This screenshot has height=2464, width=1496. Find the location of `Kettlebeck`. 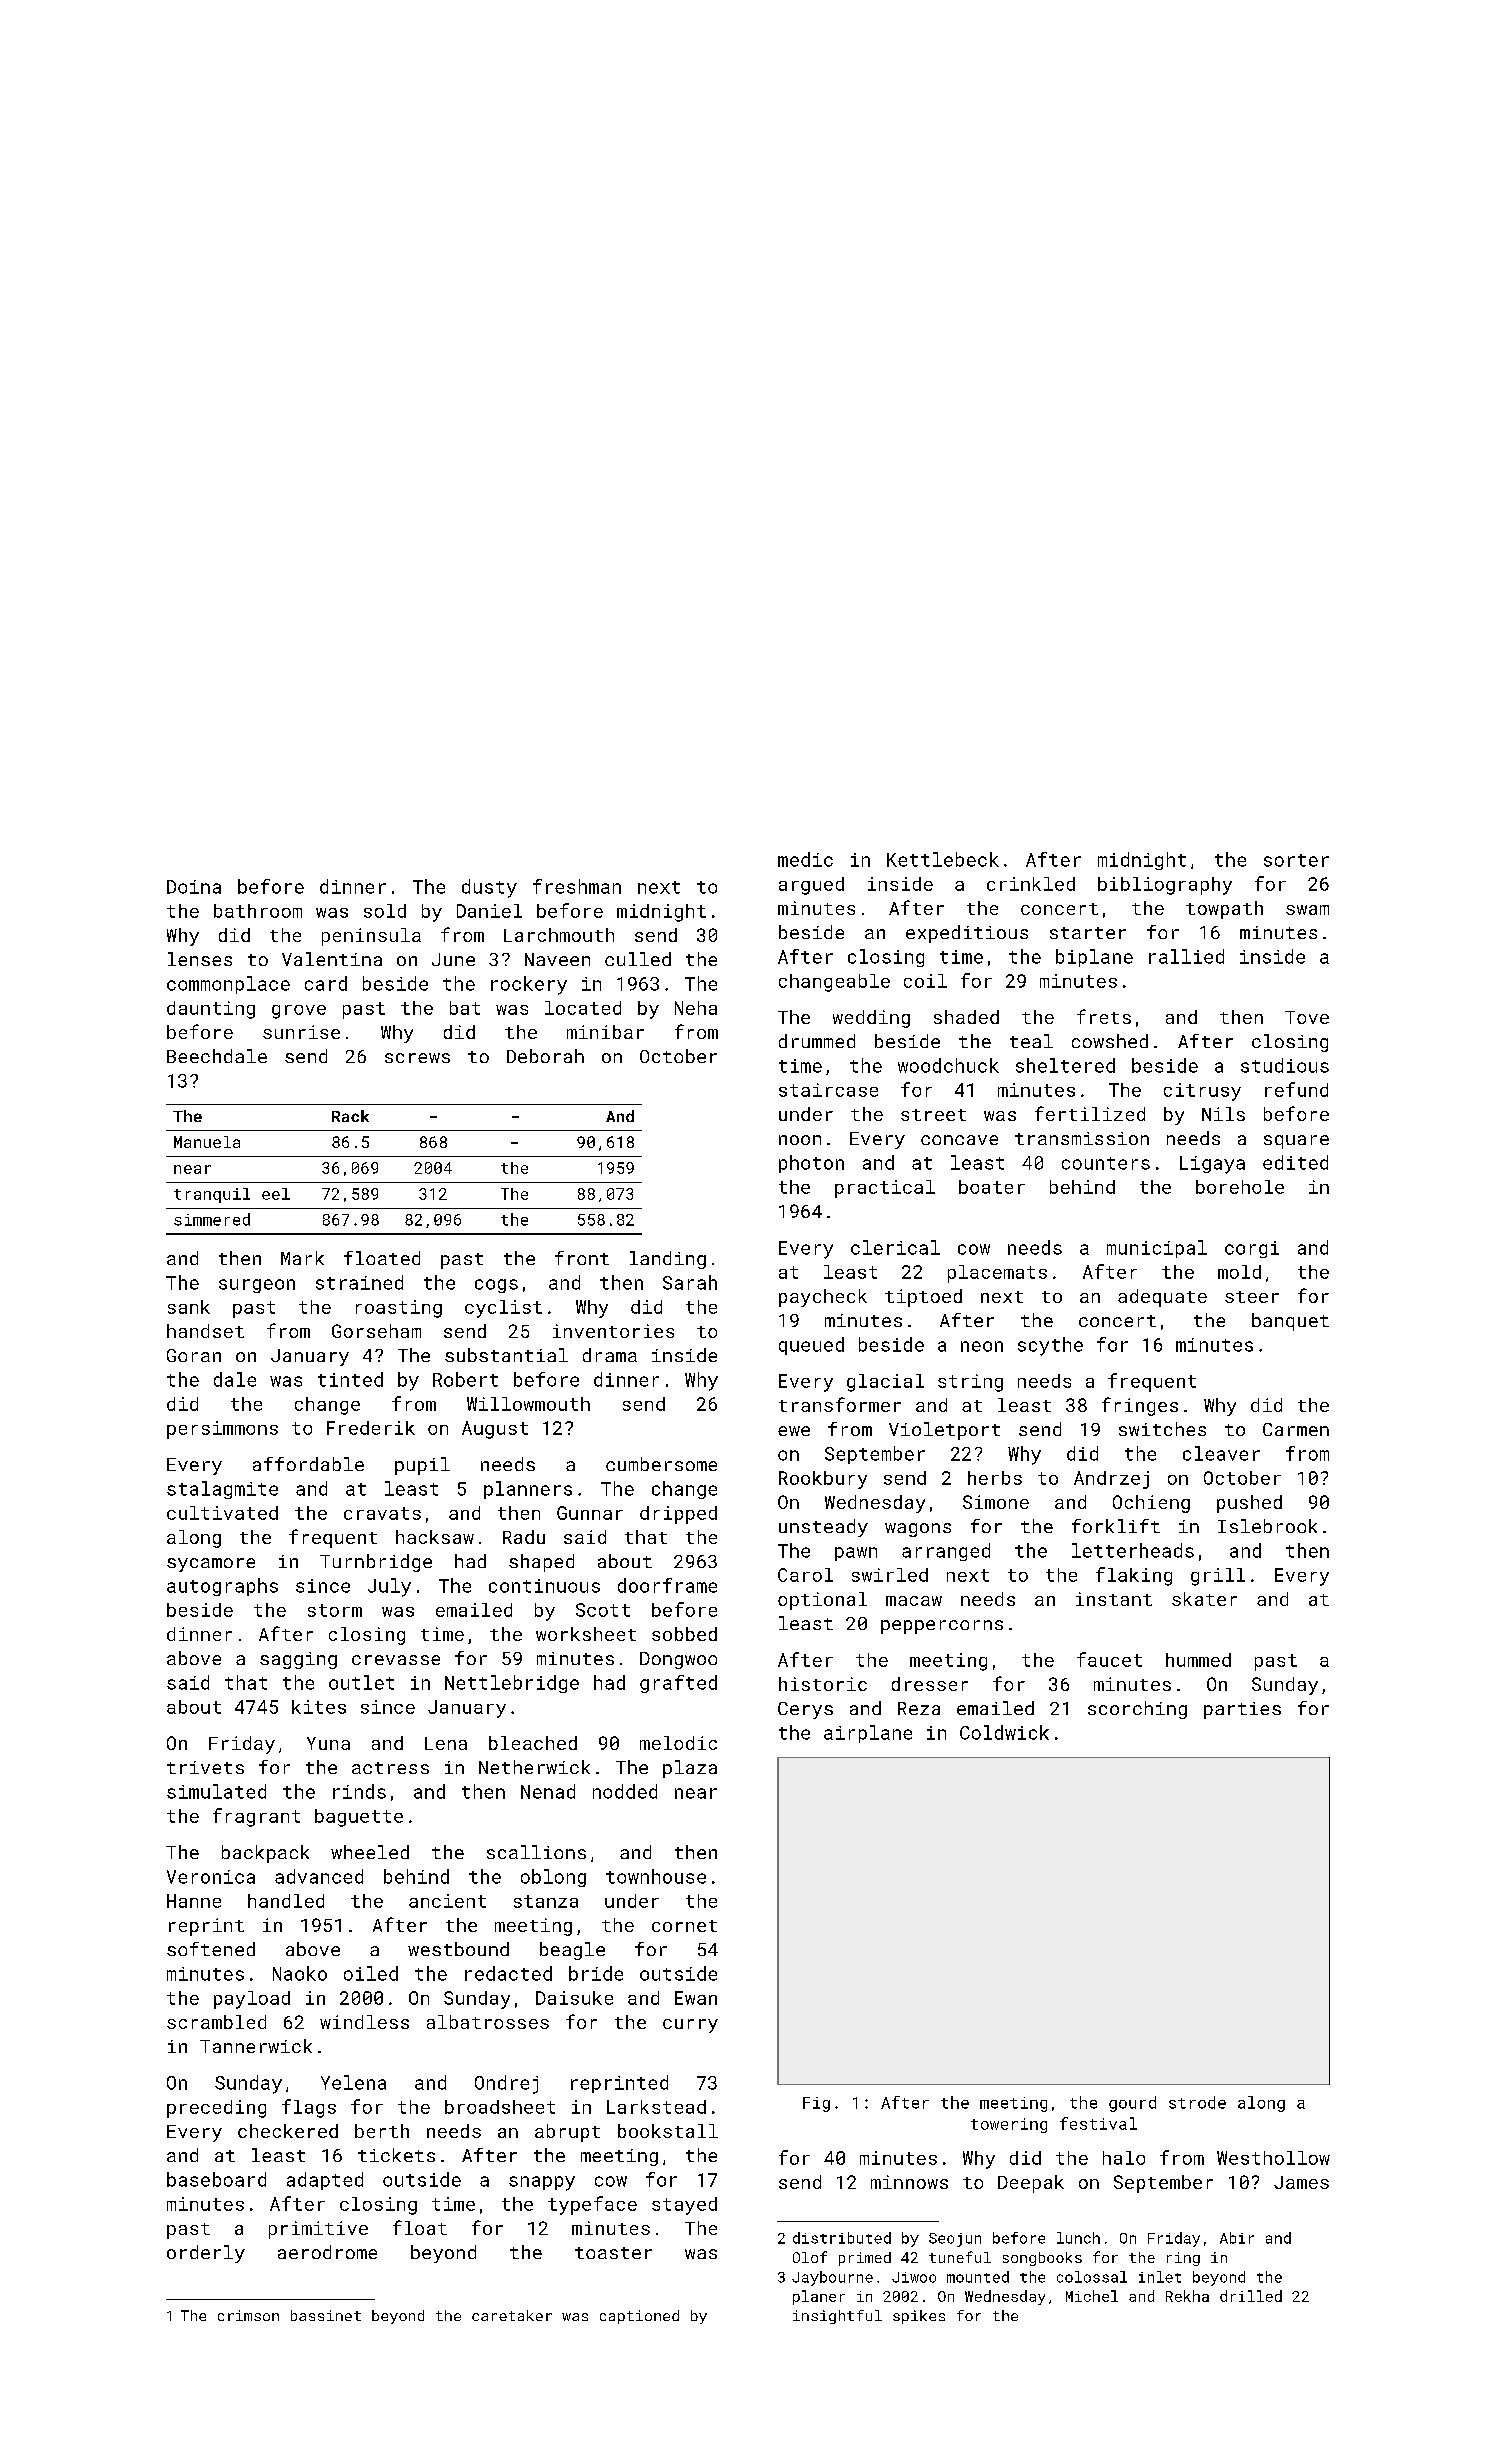

Kettlebeck is located at coordinates (943, 859).
